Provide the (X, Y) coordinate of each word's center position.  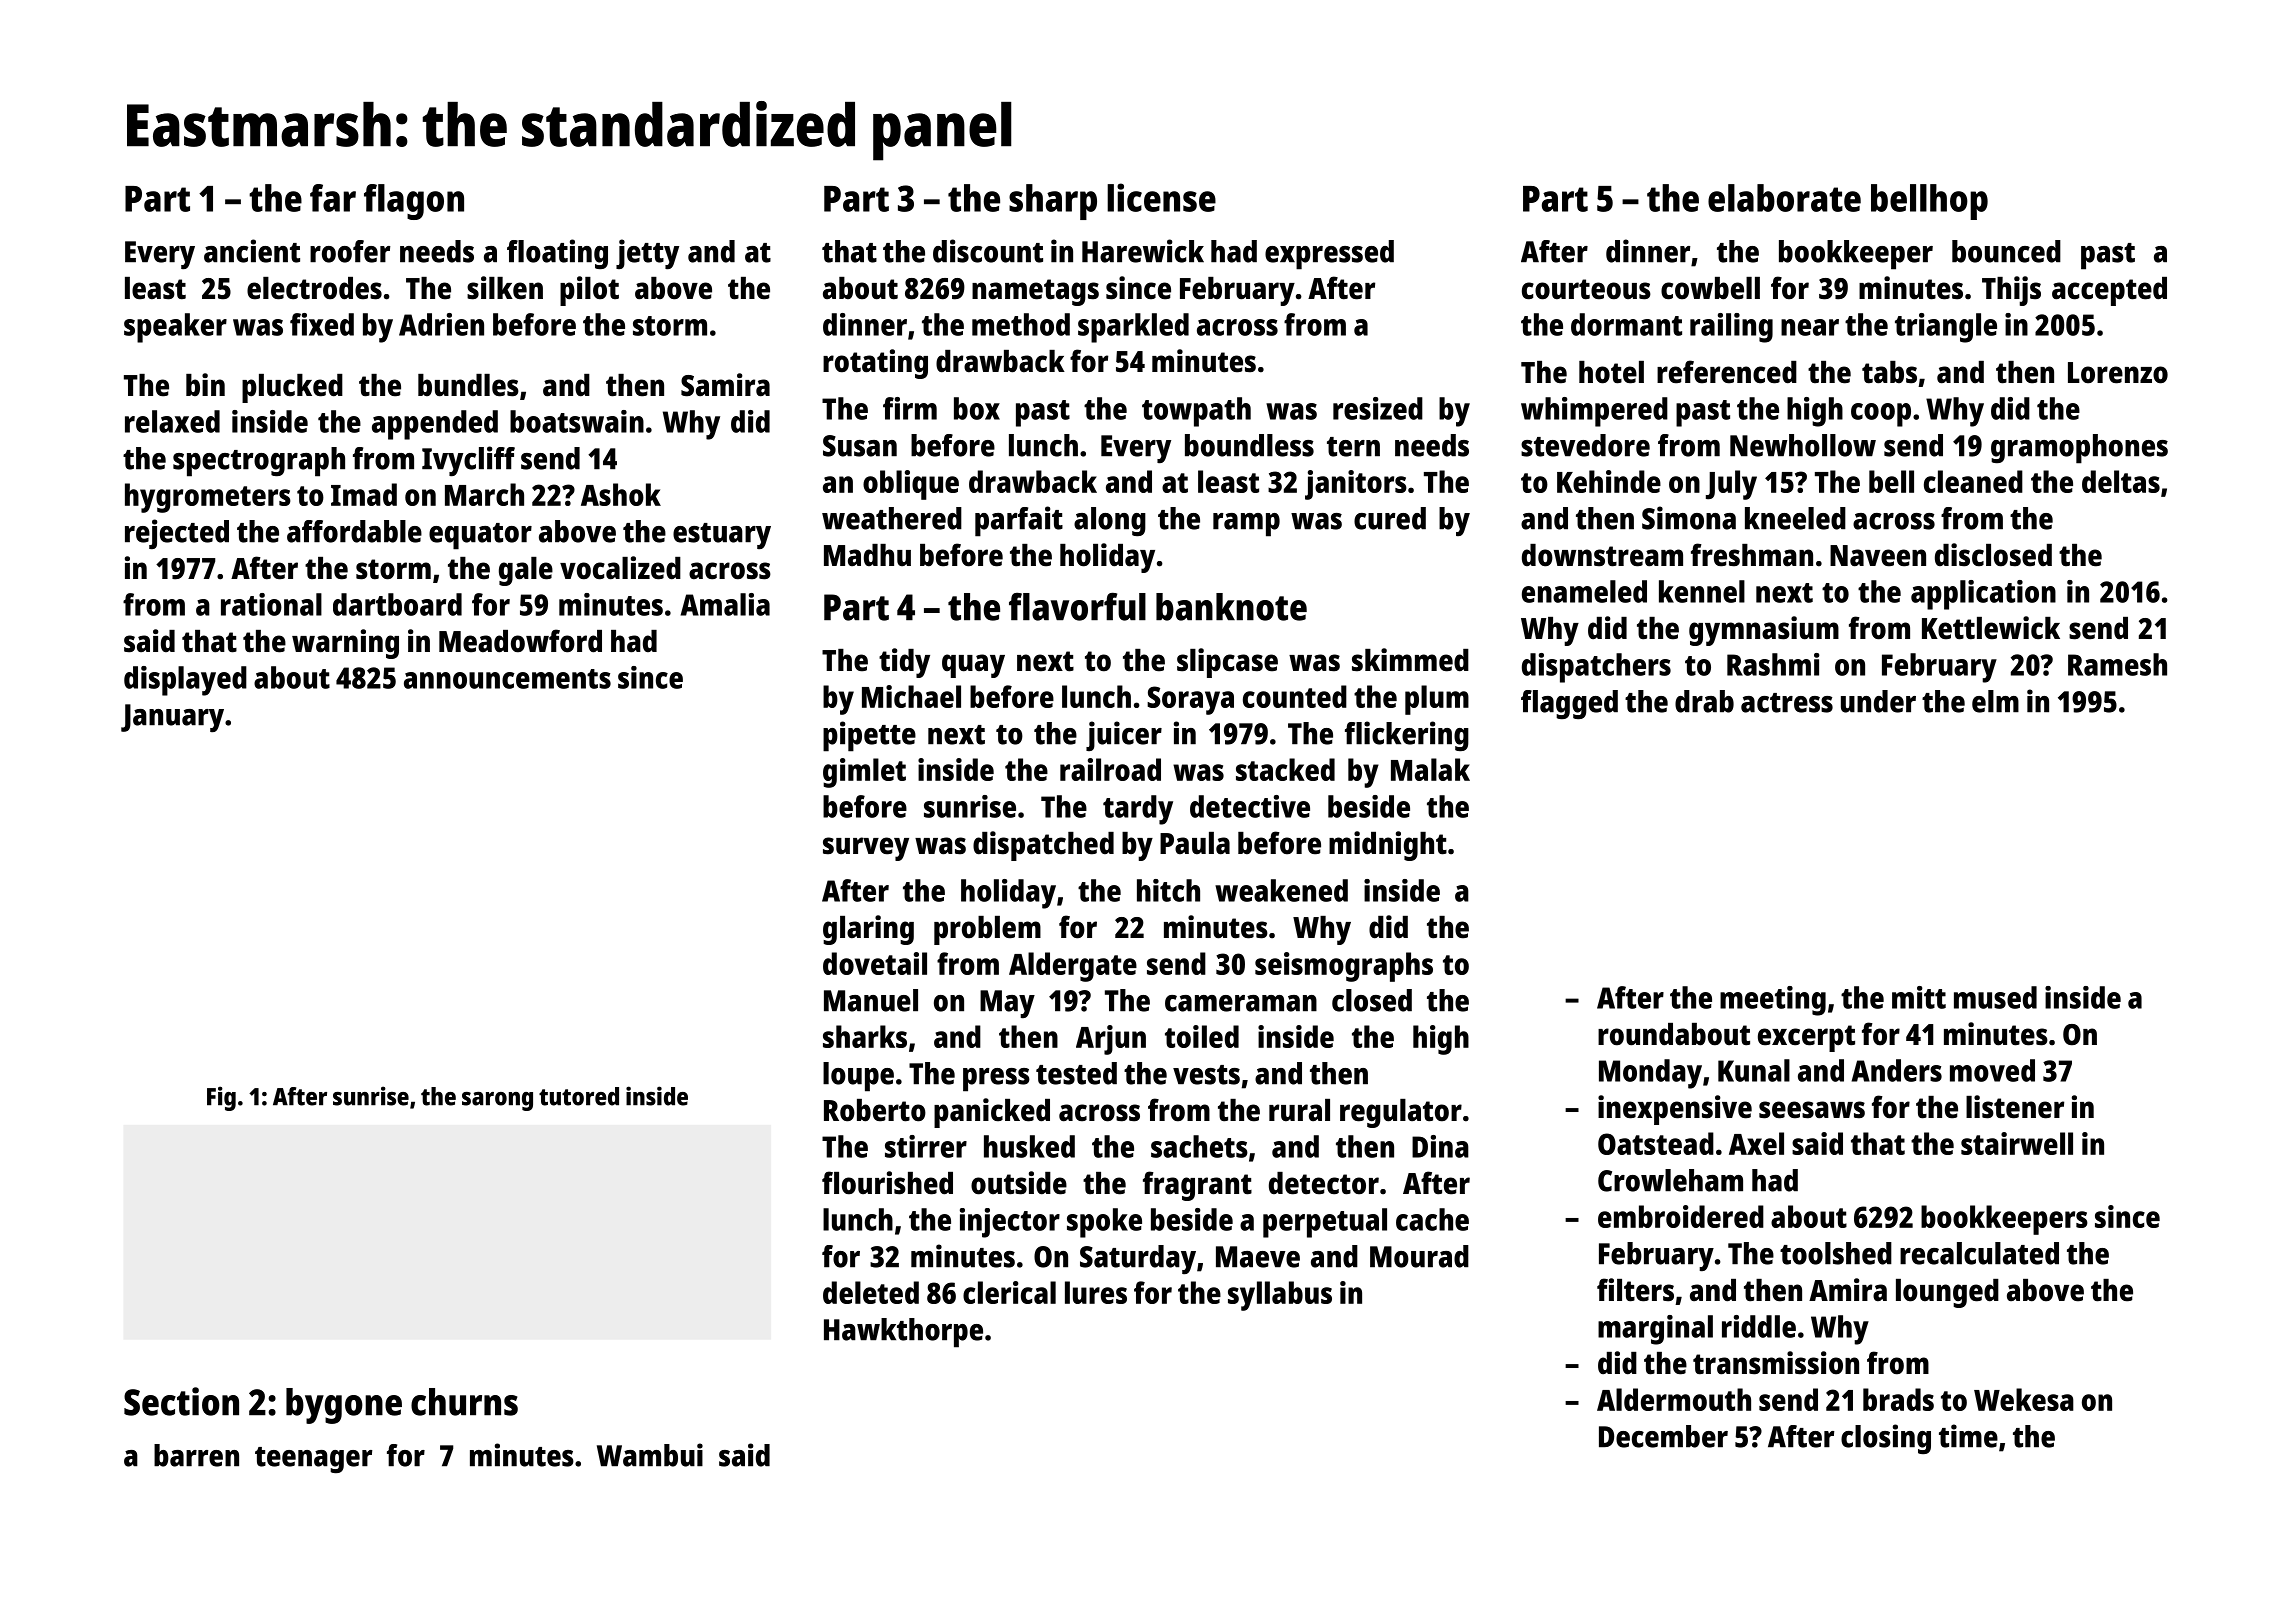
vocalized (620, 568)
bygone (344, 1406)
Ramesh (2117, 664)
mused (1995, 997)
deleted (871, 1292)
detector (1324, 1183)
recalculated (1979, 1253)
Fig (221, 1098)
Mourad (1419, 1256)
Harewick (1143, 251)
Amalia (725, 604)
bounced (2006, 251)
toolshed (1836, 1253)
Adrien (441, 324)
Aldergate (1073, 967)
